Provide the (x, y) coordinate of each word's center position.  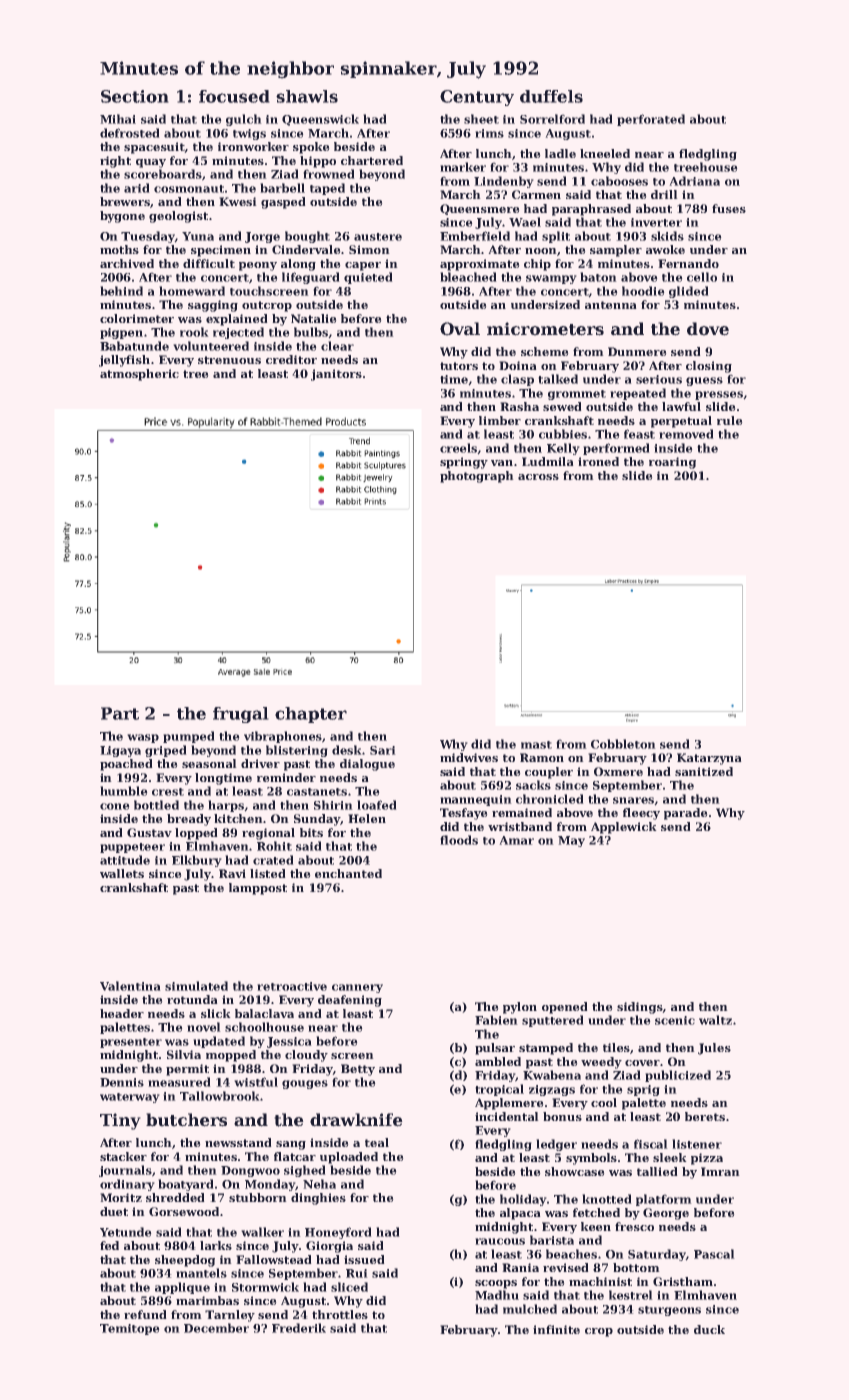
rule (730, 420)
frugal (241, 715)
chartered (372, 160)
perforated (651, 120)
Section (135, 96)
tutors (459, 366)
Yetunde (126, 1232)
